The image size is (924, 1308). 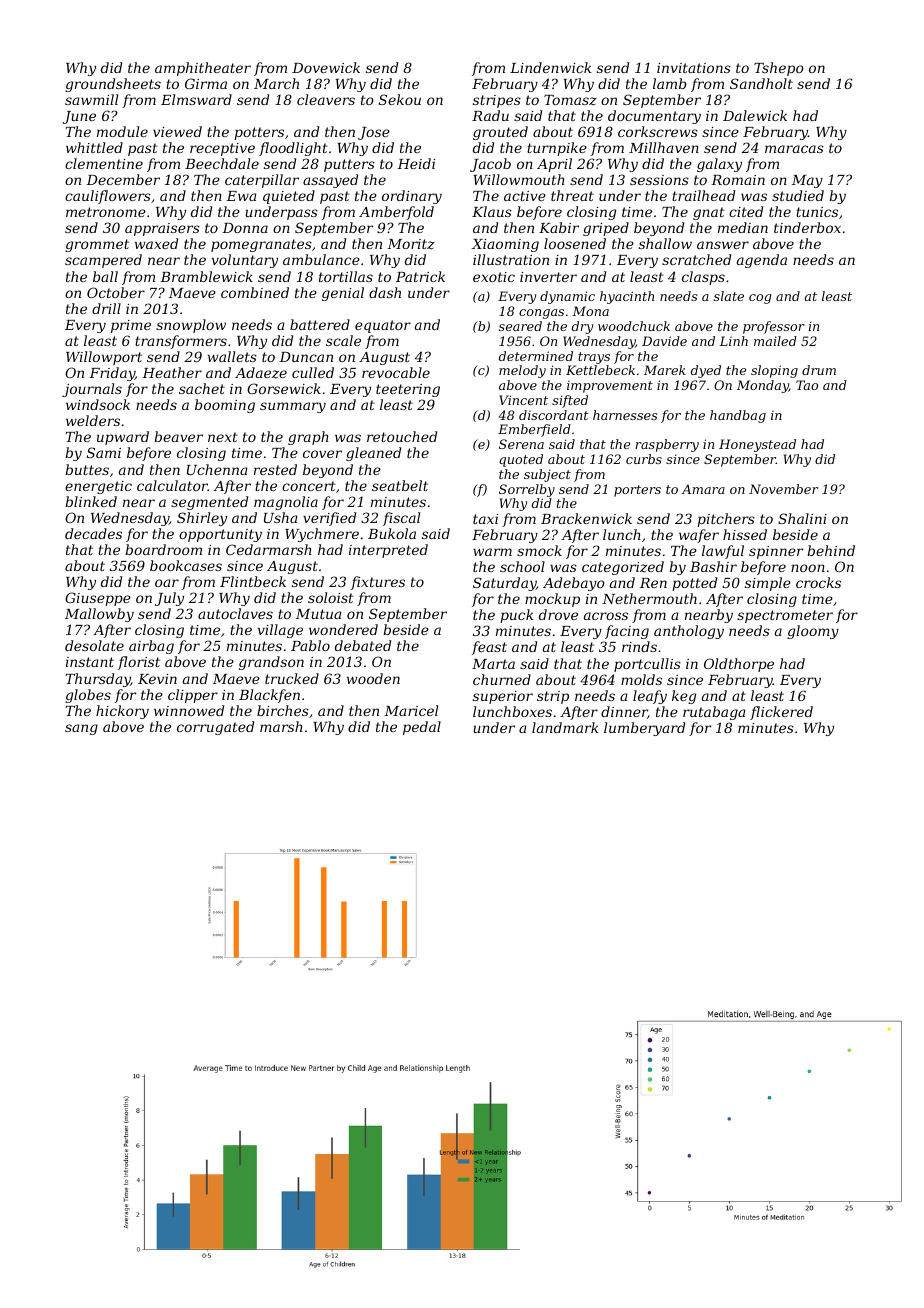 What do you see at coordinates (215, 728) in the screenshot?
I see `corrugated` at bounding box center [215, 728].
